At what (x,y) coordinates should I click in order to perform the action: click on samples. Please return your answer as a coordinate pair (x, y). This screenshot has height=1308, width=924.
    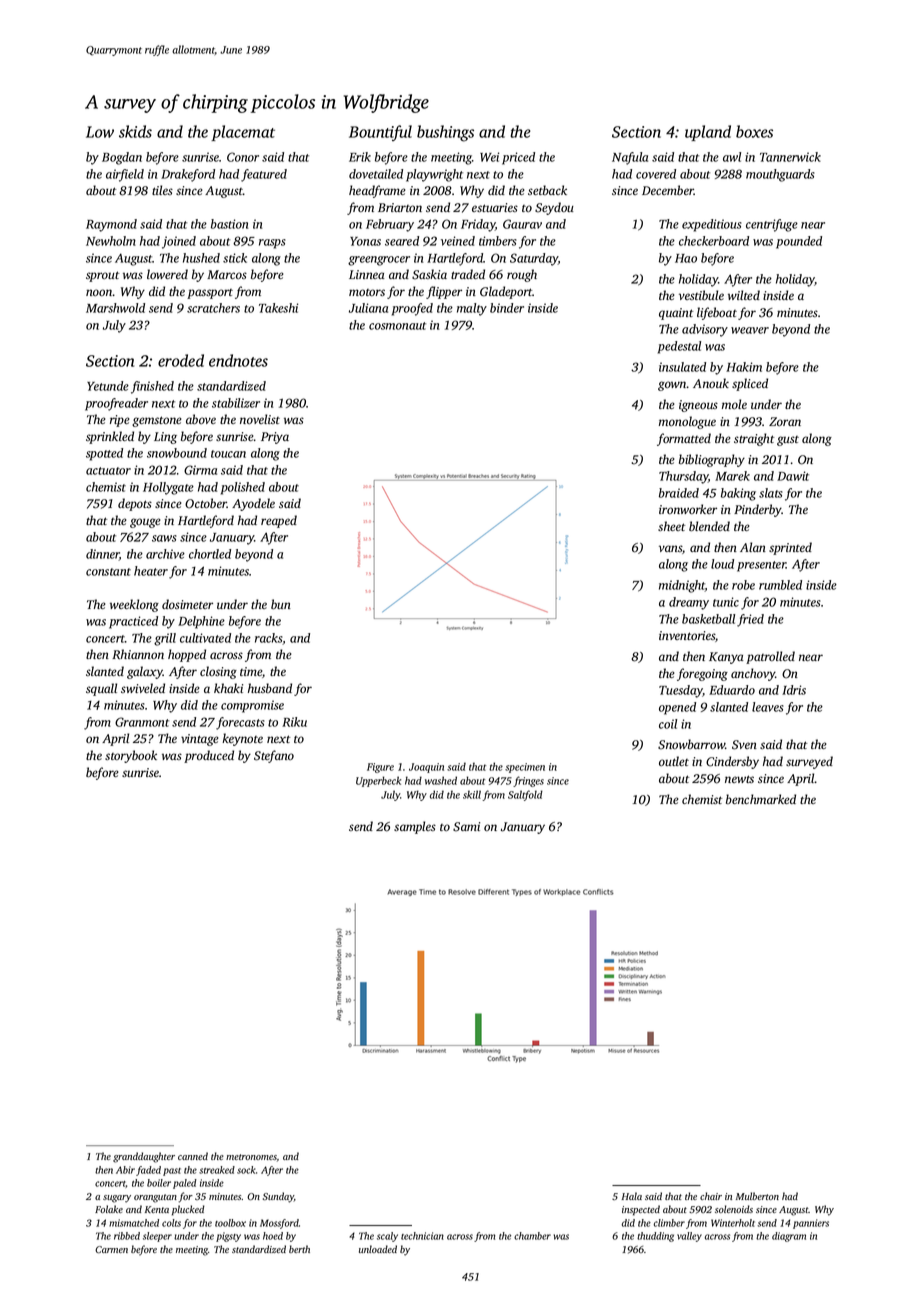
    Looking at the image, I should click on (415, 827).
